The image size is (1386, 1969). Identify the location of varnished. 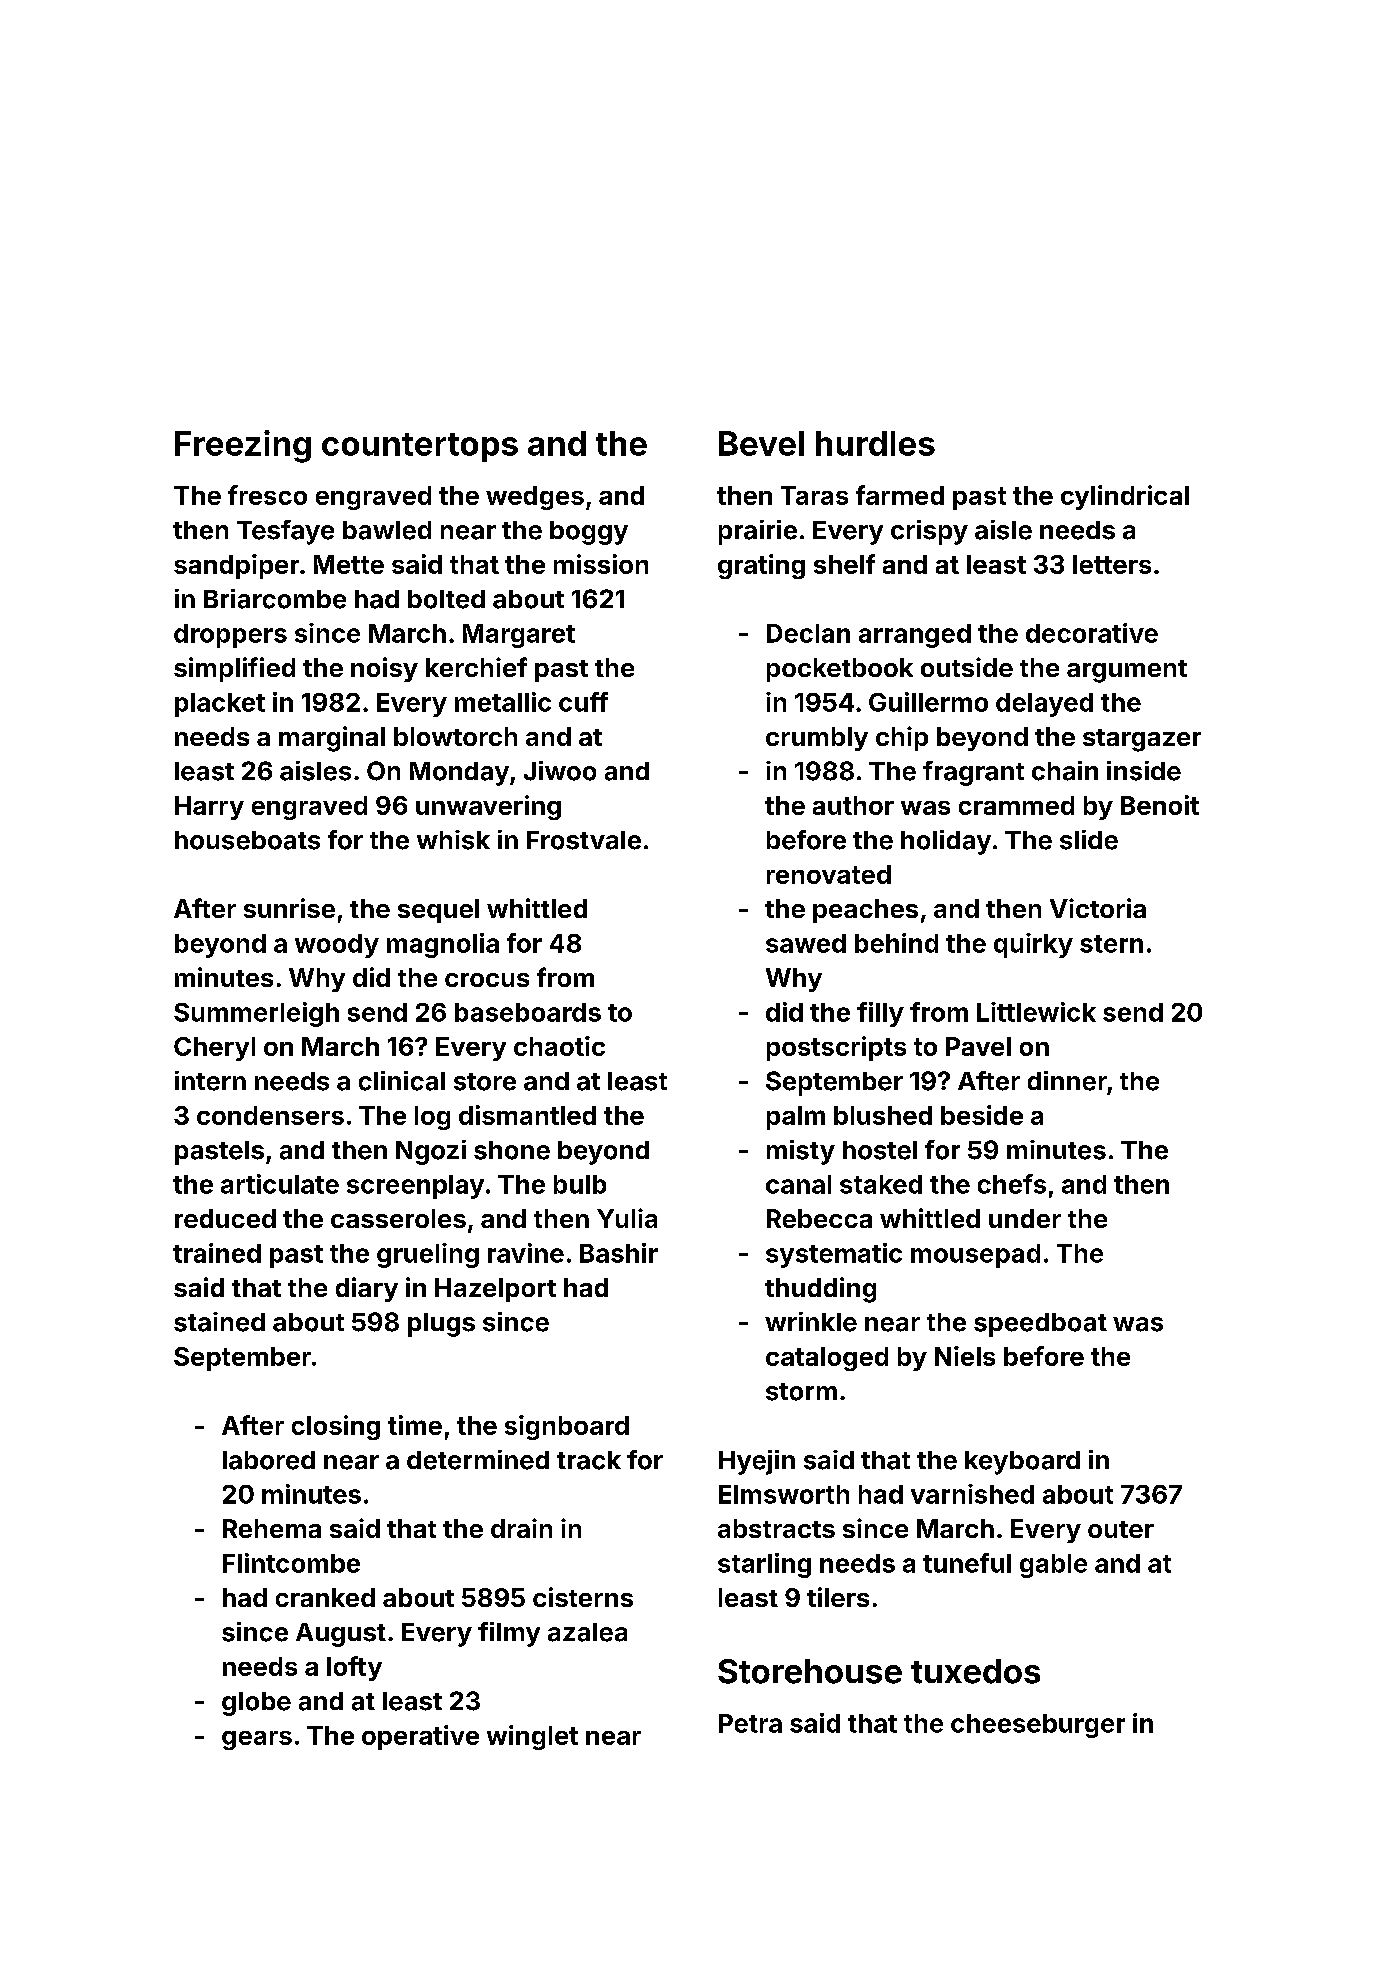
(972, 1494).
